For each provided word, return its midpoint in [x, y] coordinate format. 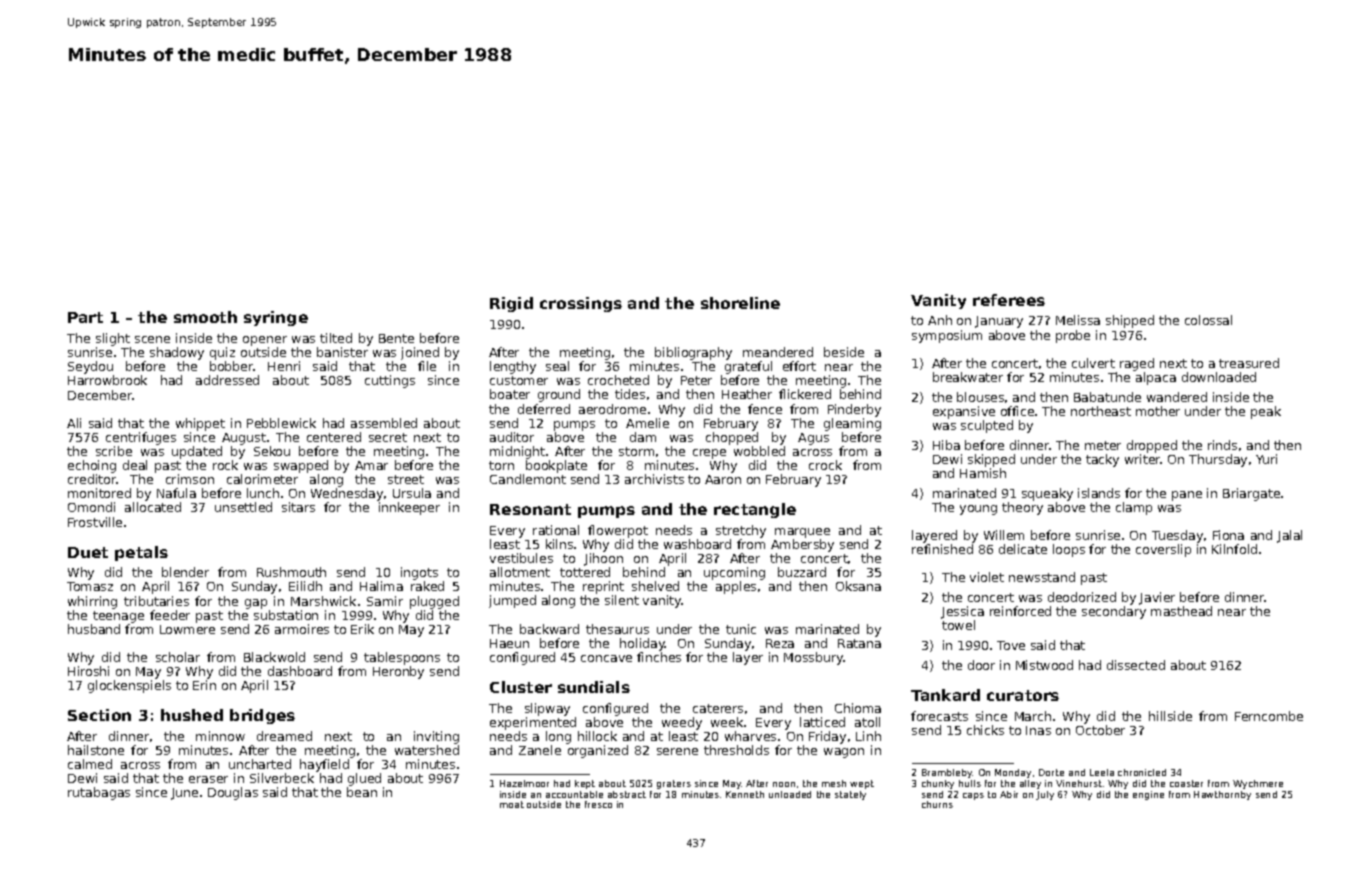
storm [636, 451]
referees [1009, 300]
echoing [92, 466]
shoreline [740, 303]
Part [85, 317]
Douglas [233, 793]
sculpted [987, 426]
